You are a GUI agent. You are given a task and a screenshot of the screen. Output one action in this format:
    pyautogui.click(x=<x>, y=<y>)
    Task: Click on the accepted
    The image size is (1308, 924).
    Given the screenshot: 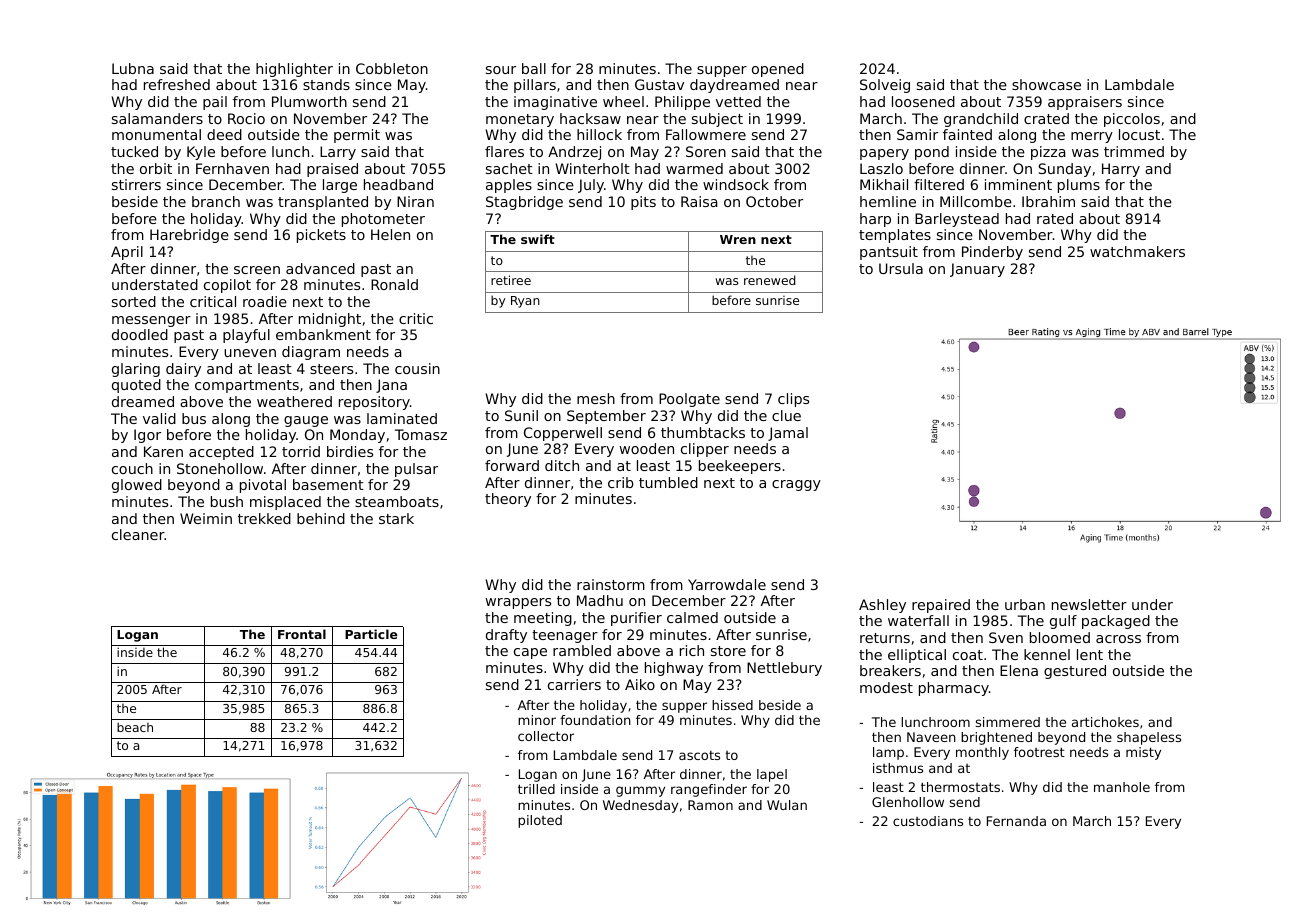 What is the action you would take?
    pyautogui.click(x=221, y=453)
